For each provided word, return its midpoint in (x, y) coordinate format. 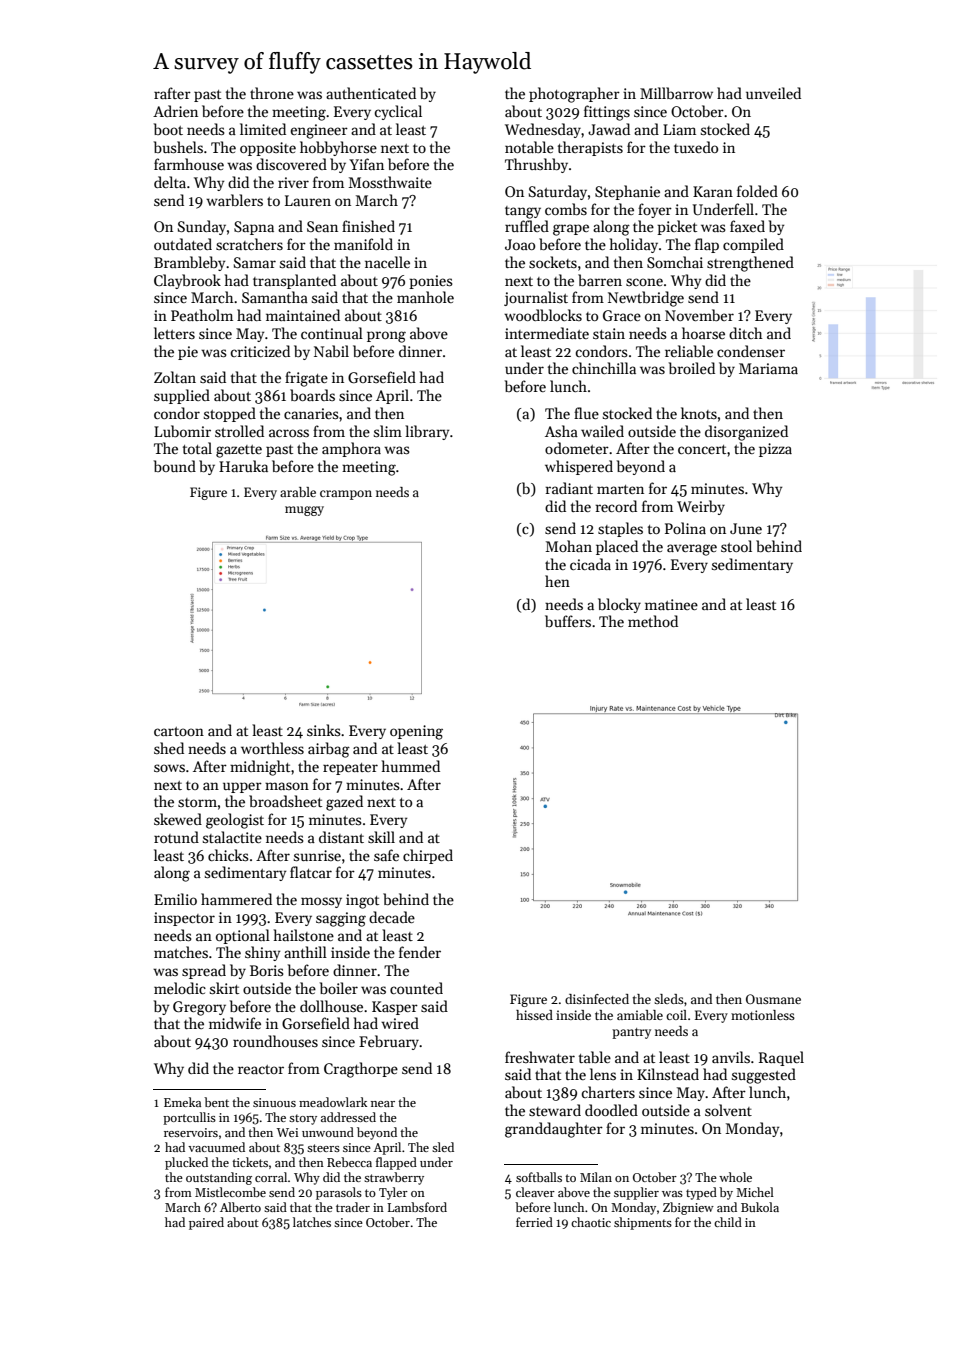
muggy (304, 511)
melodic (180, 988)
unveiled (773, 93)
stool (736, 546)
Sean (322, 226)
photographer (574, 95)
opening (416, 732)
